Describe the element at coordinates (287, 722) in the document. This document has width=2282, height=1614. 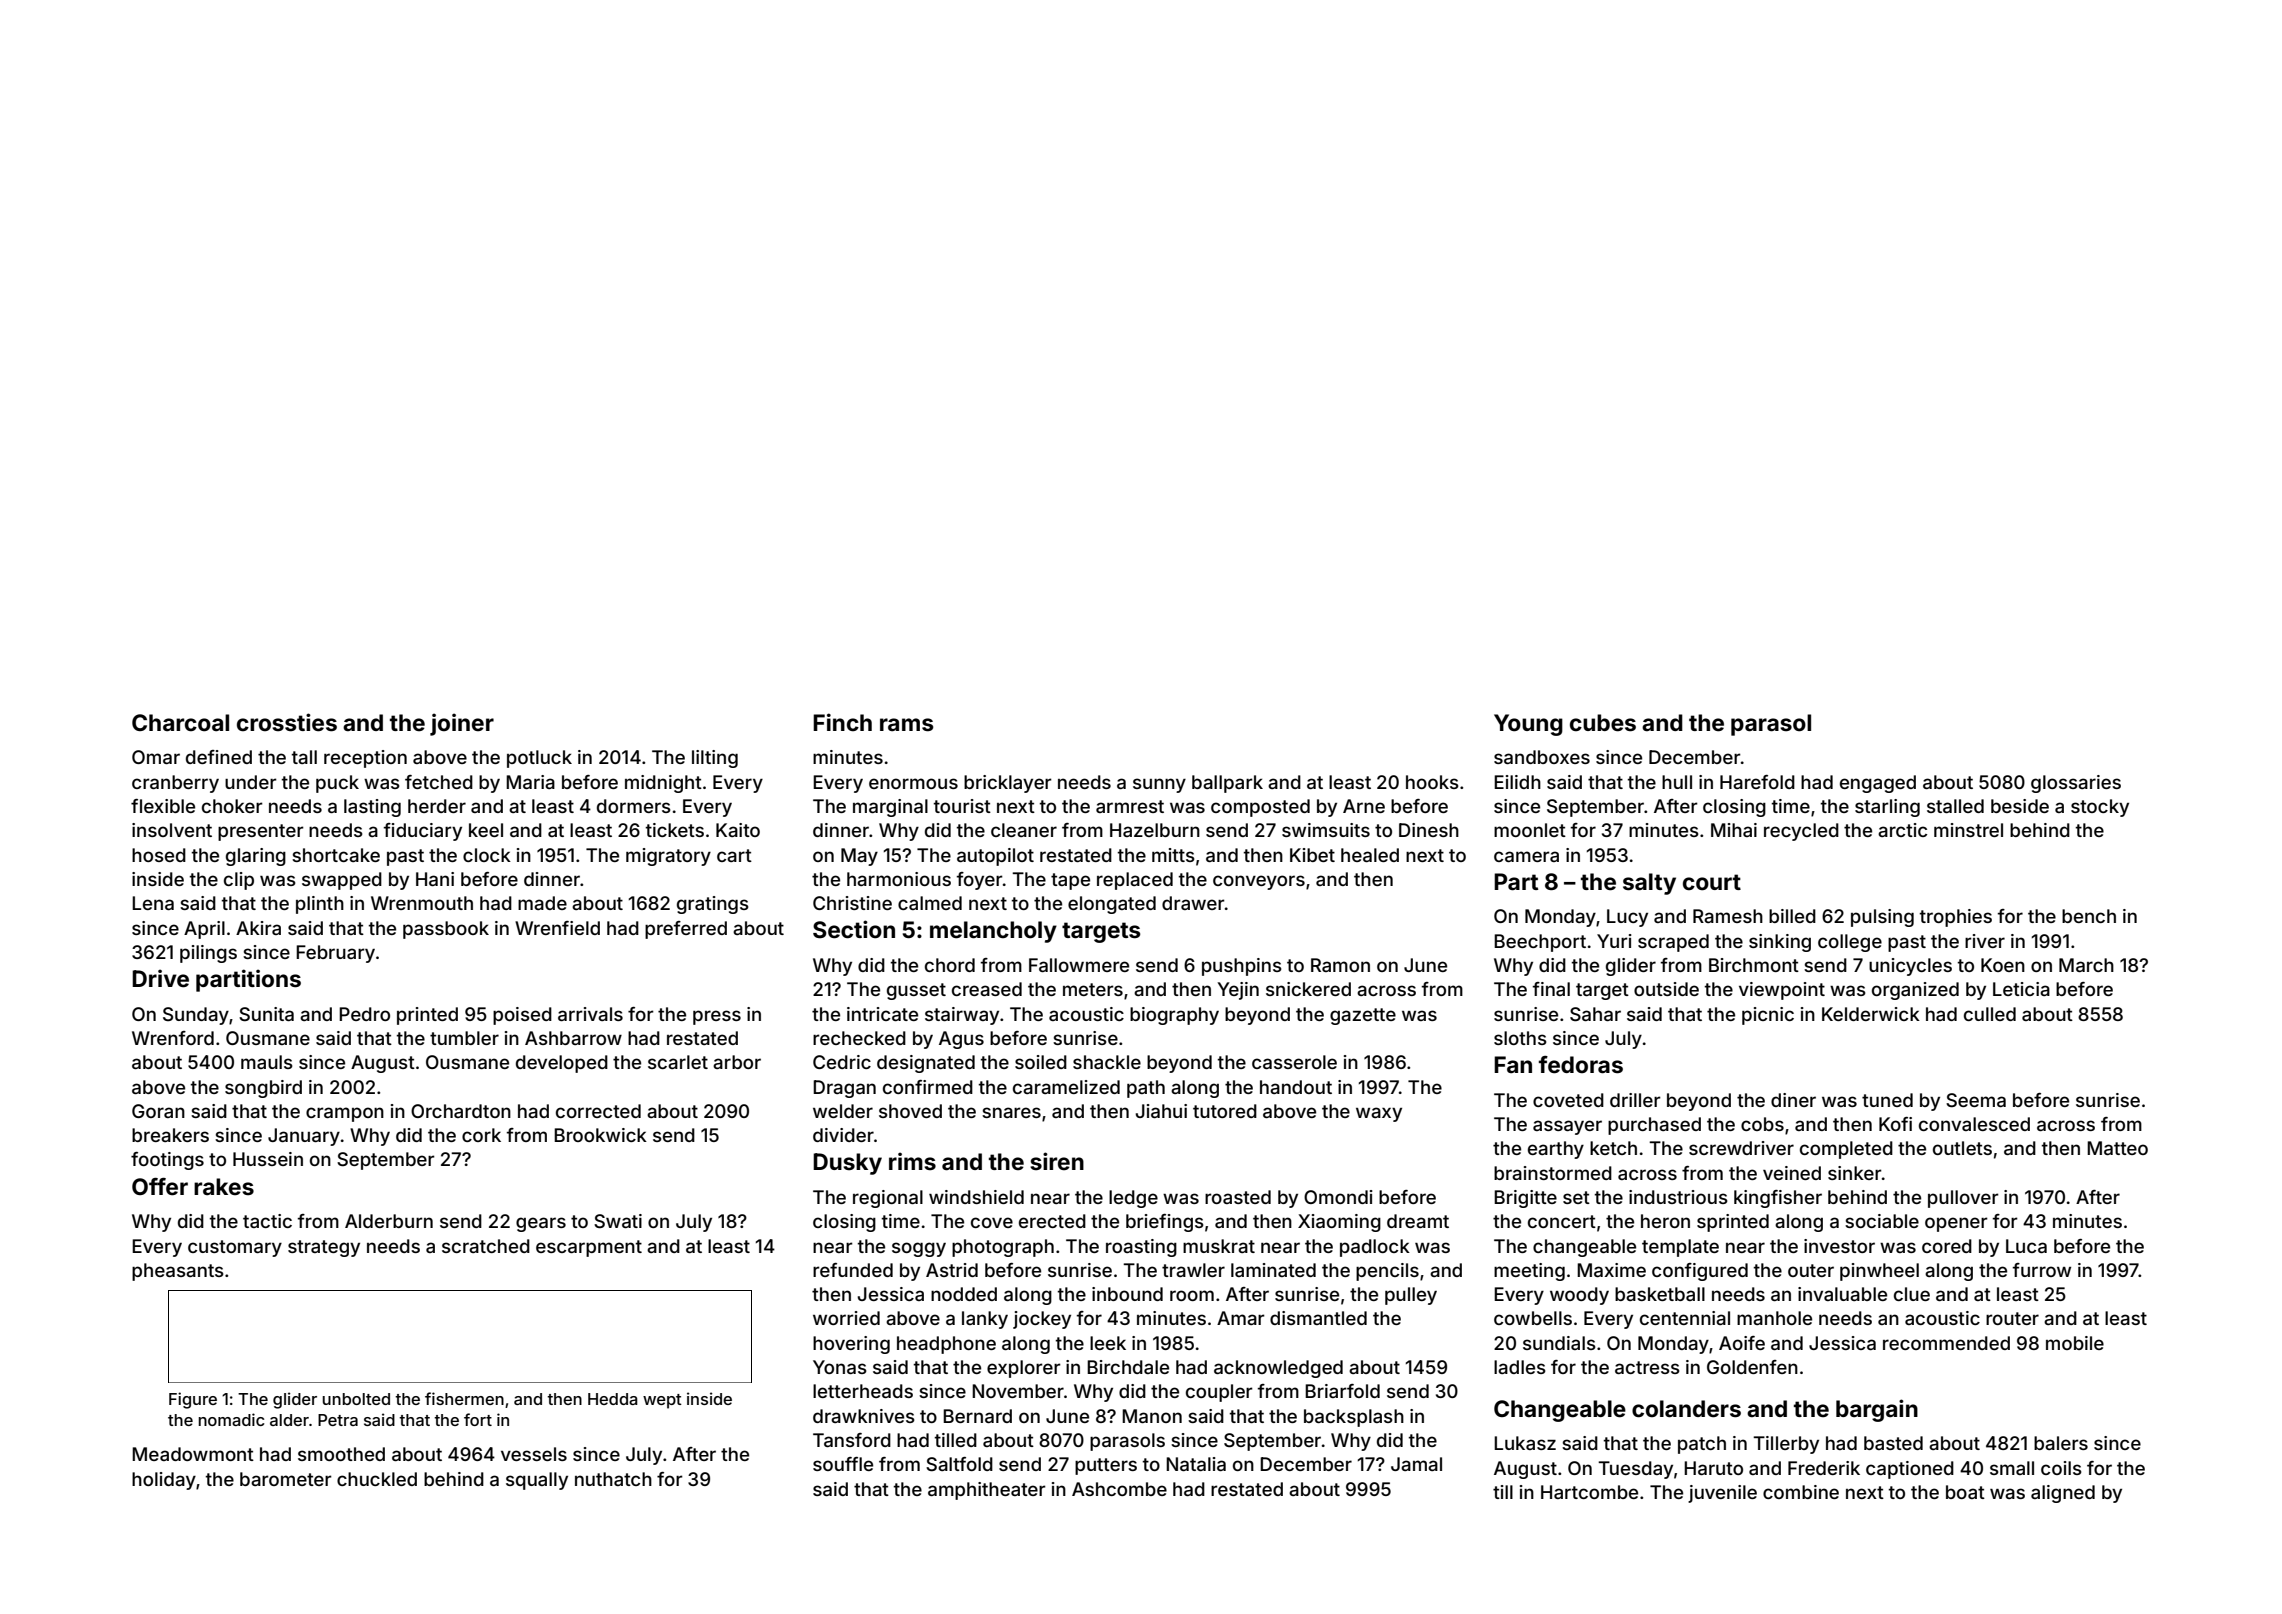
I see `crossties` at that location.
